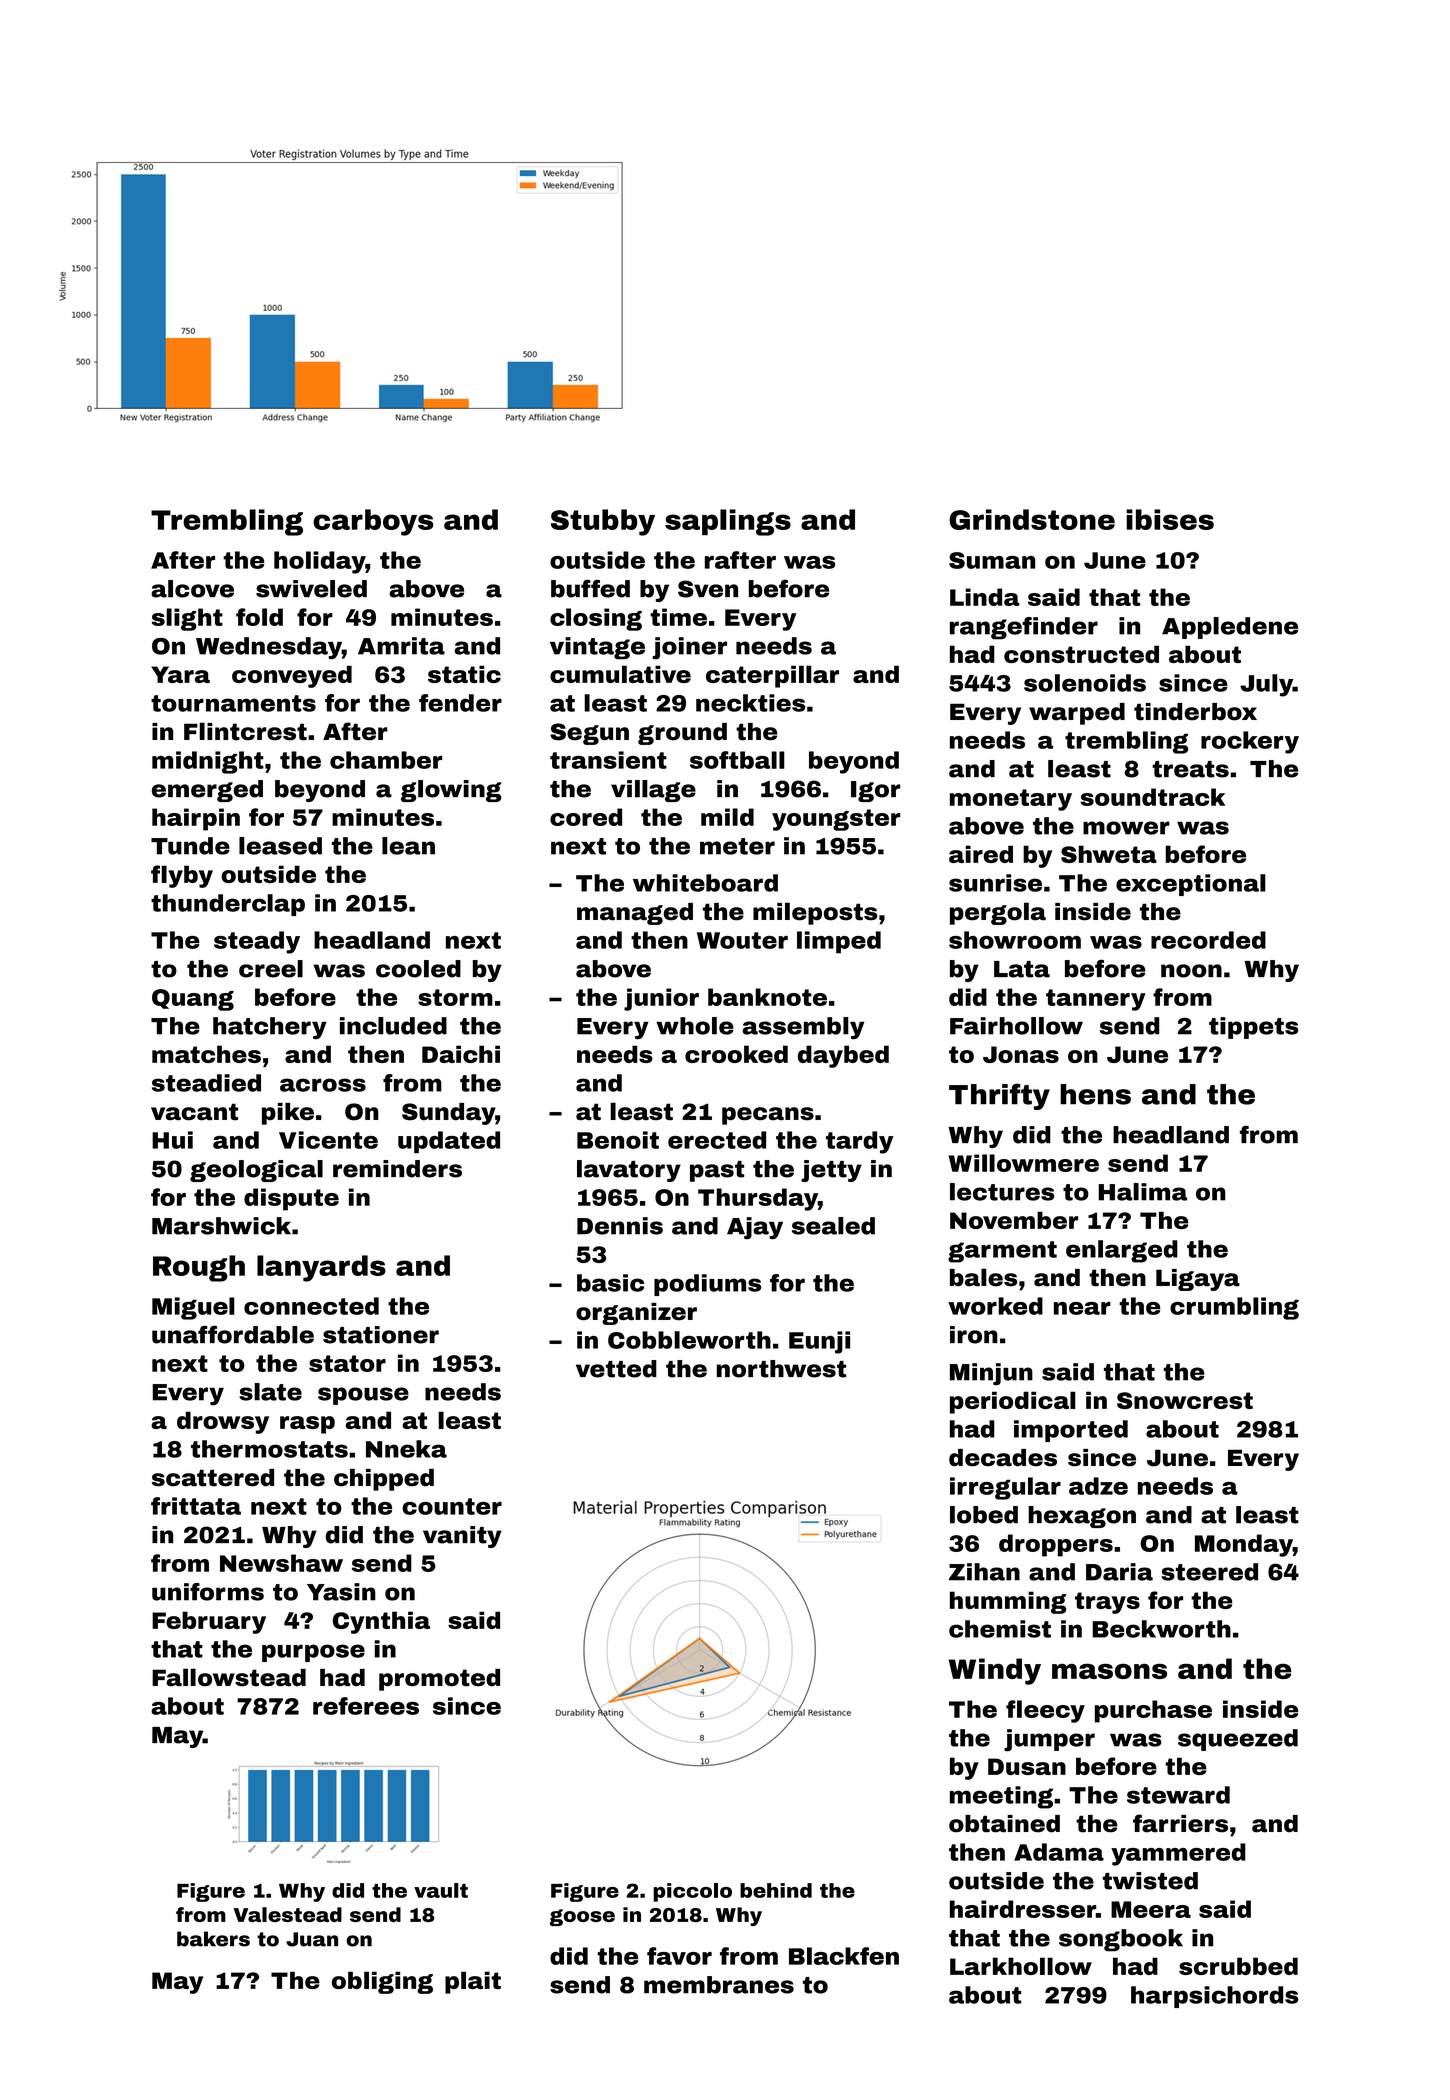 This screenshot has width=1450, height=2100. Describe the element at coordinates (1005, 1488) in the screenshot. I see `irregular` at that location.
